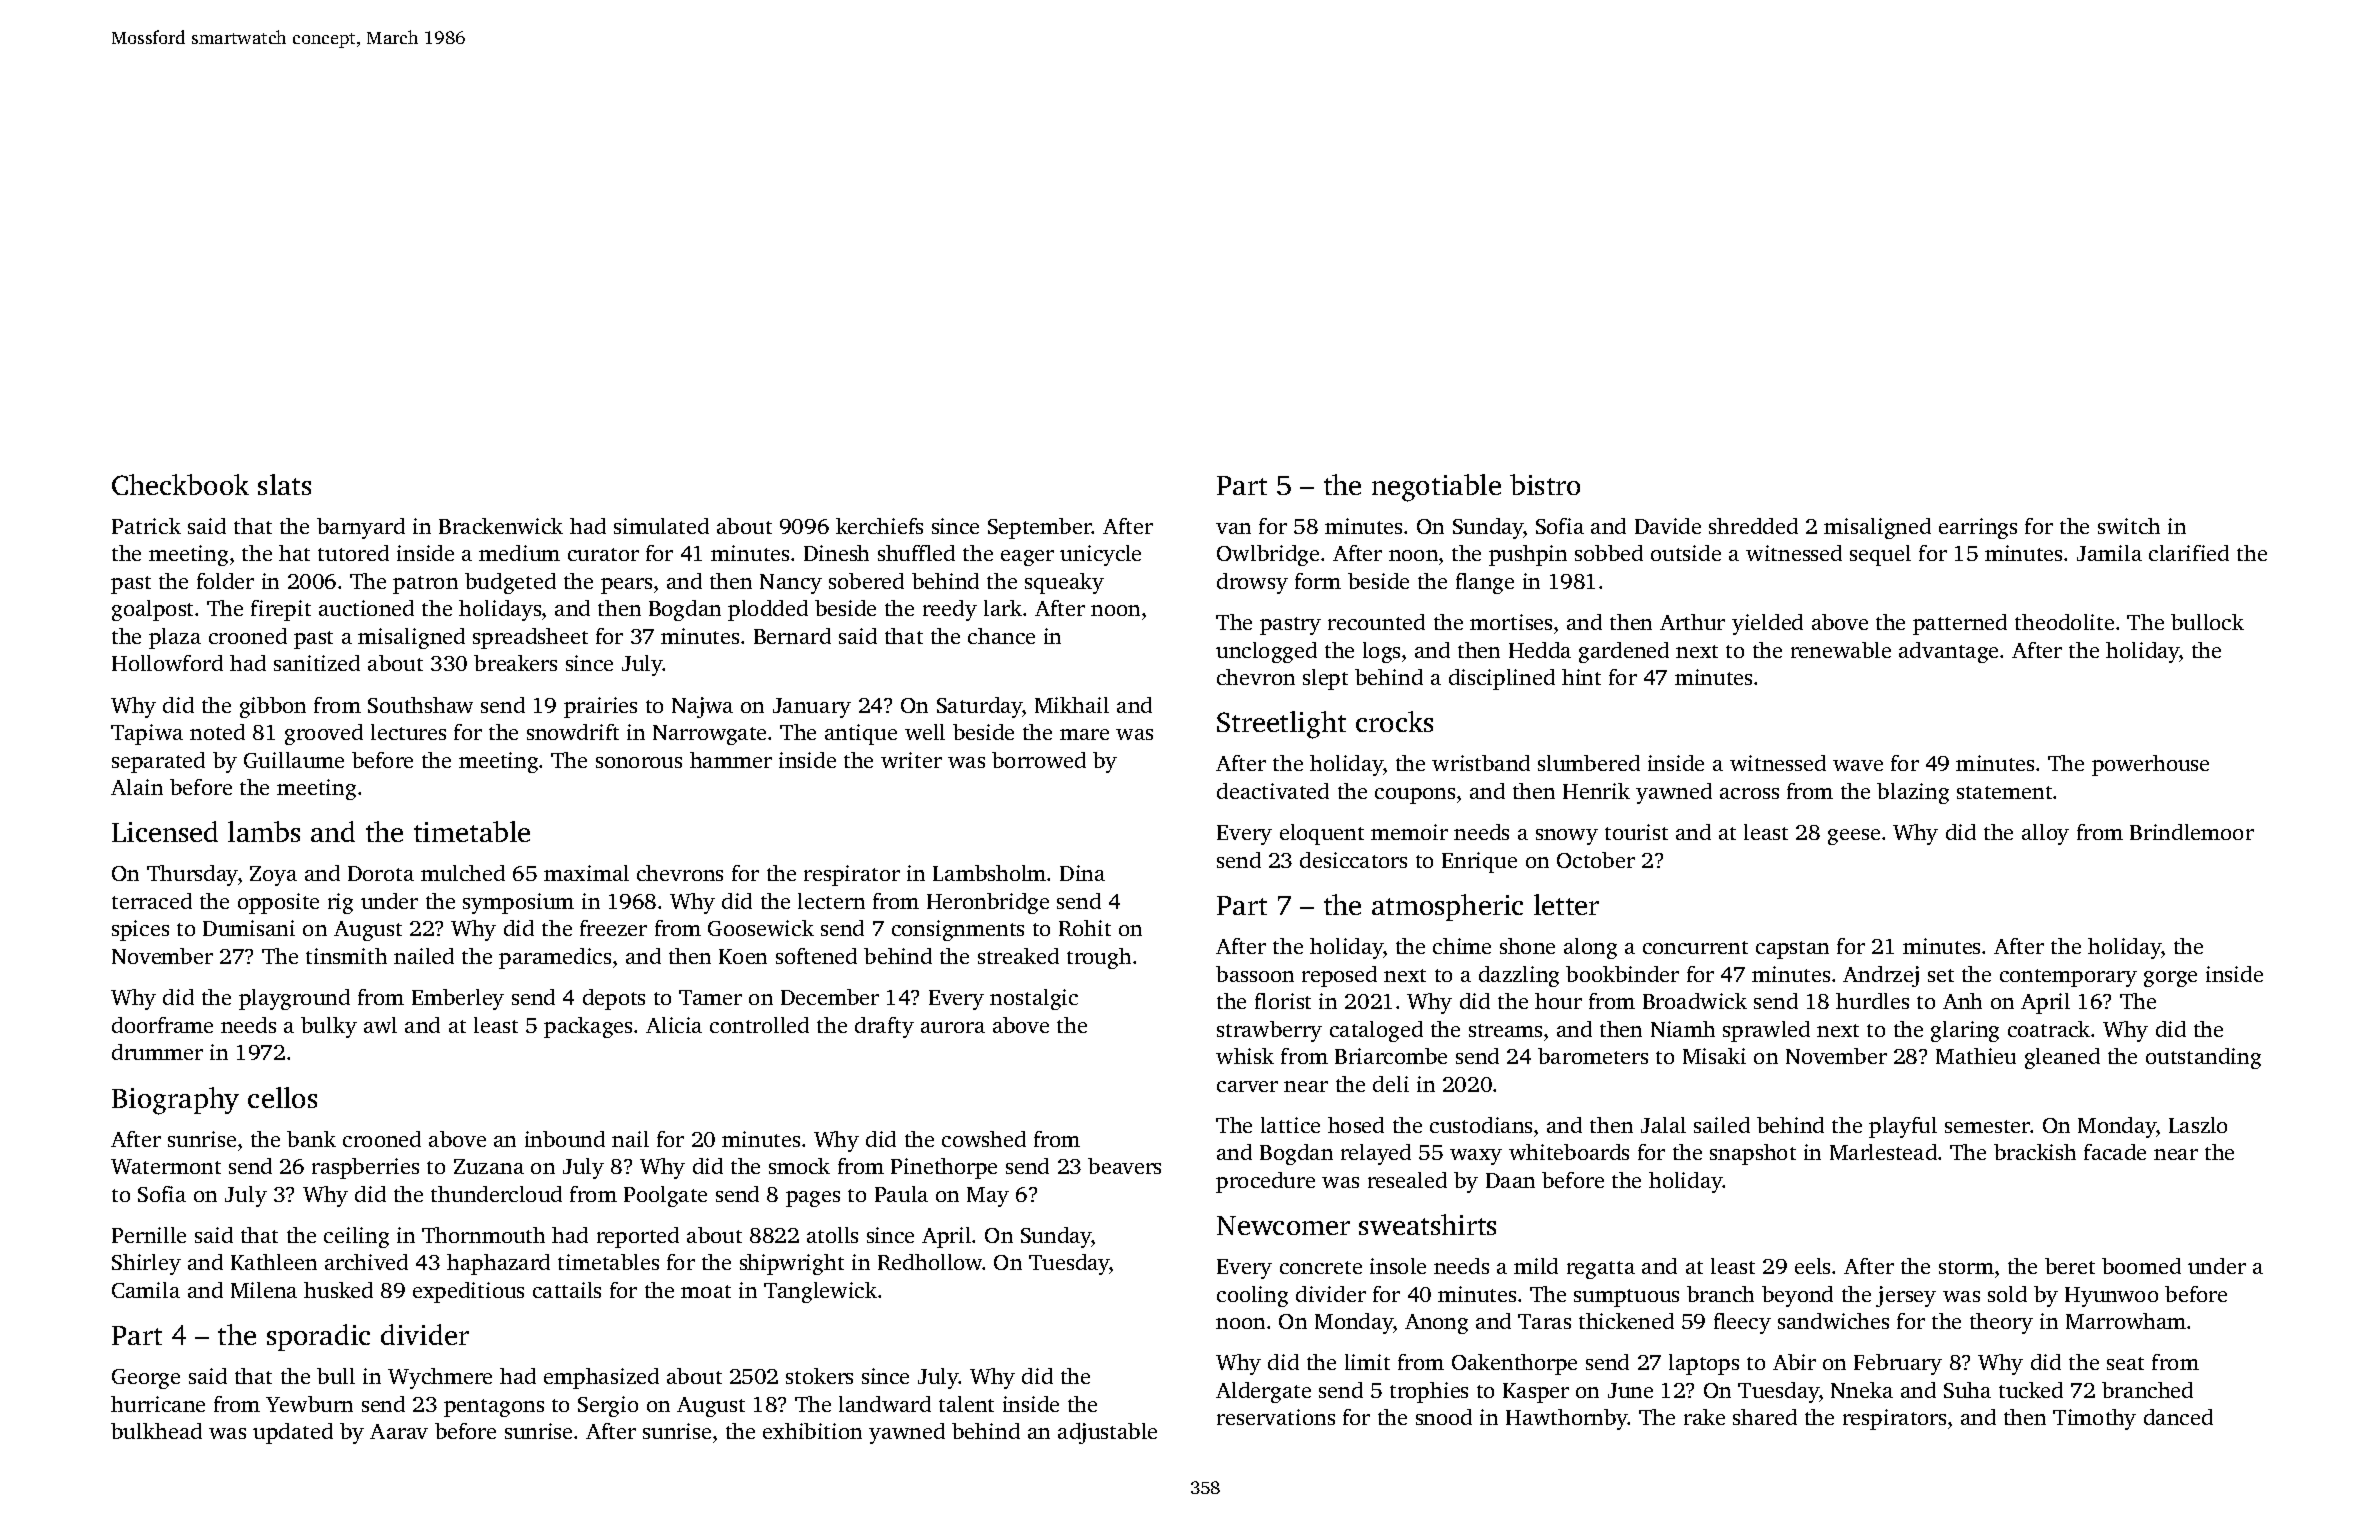  I want to click on nostalgic, so click(1034, 999).
